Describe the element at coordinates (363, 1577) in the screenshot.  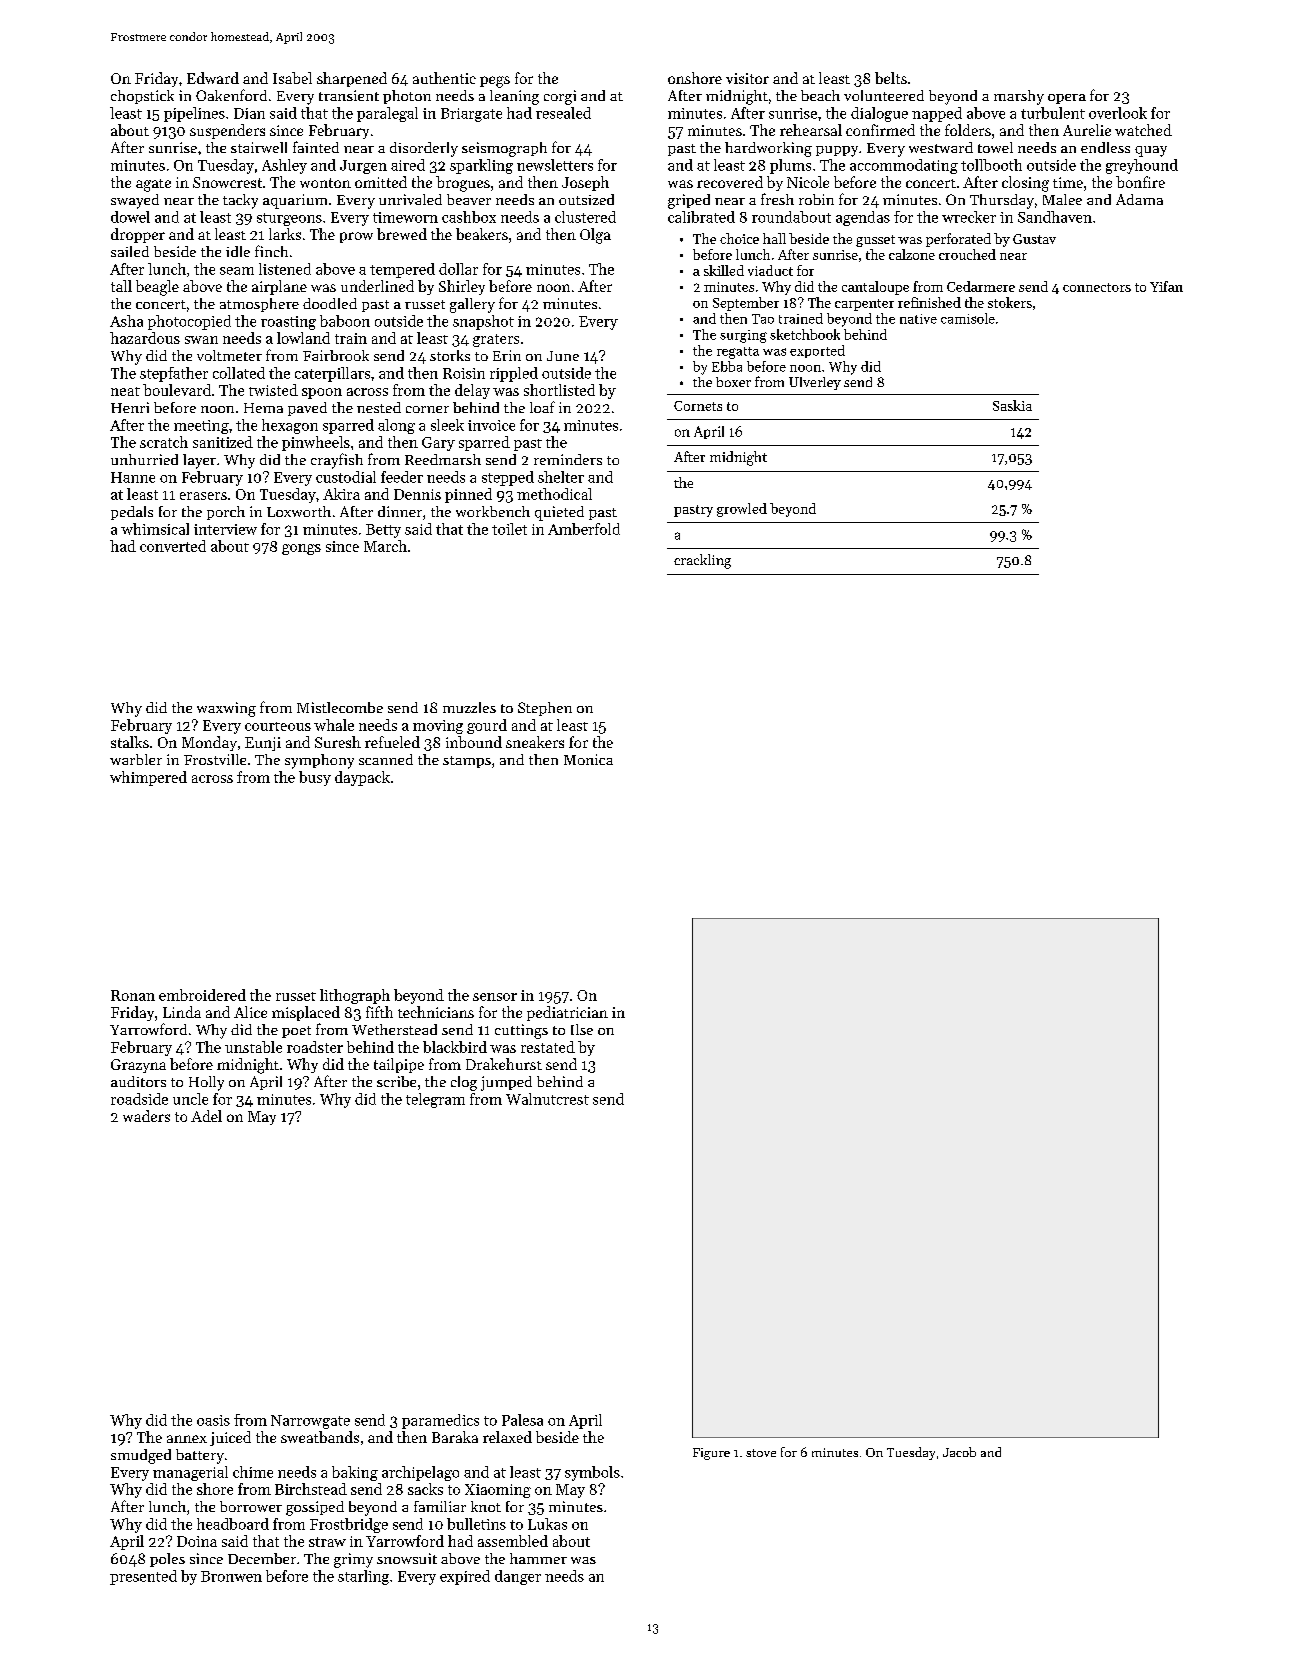
I see `starling` at that location.
